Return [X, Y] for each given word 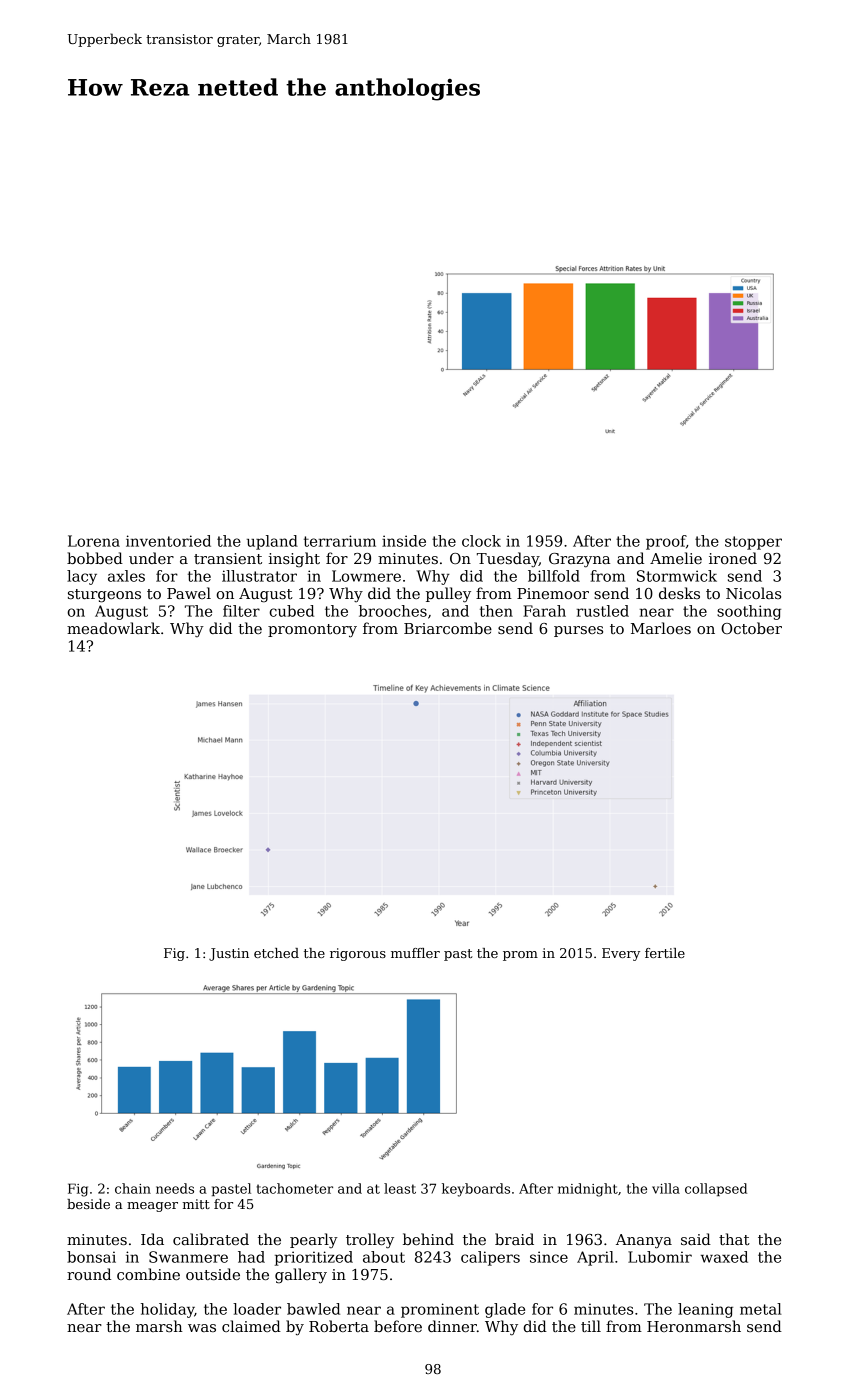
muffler [415, 953]
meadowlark [113, 628]
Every [621, 954]
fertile [665, 953]
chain [133, 1188]
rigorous [358, 954]
